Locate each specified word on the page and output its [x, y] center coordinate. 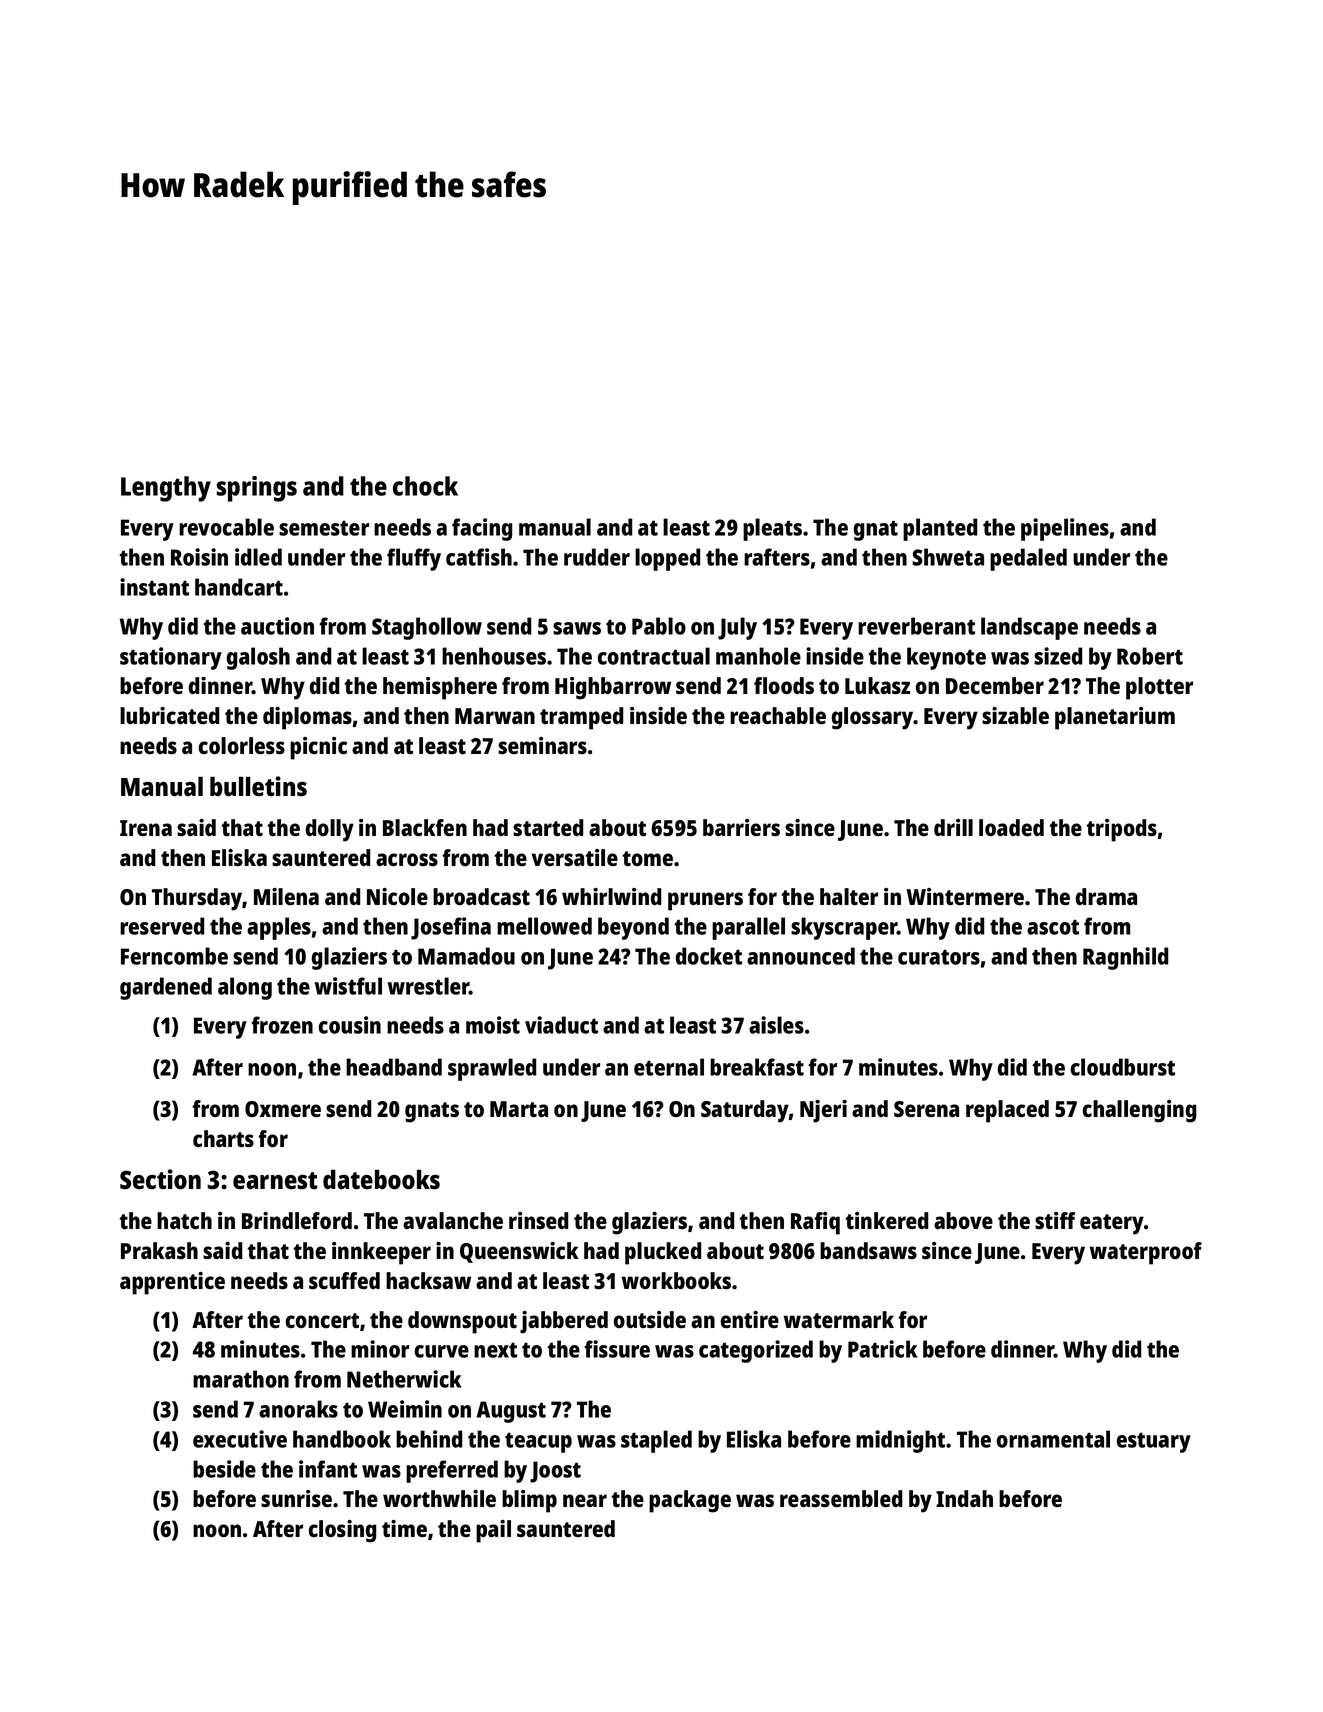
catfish [479, 557]
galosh [258, 658]
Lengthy [166, 489]
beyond [633, 928]
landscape [1029, 628]
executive [240, 1439]
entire [750, 1319]
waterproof [1146, 1253]
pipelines [1065, 529]
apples [279, 928]
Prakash [159, 1250]
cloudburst [1123, 1067]
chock [425, 486]
